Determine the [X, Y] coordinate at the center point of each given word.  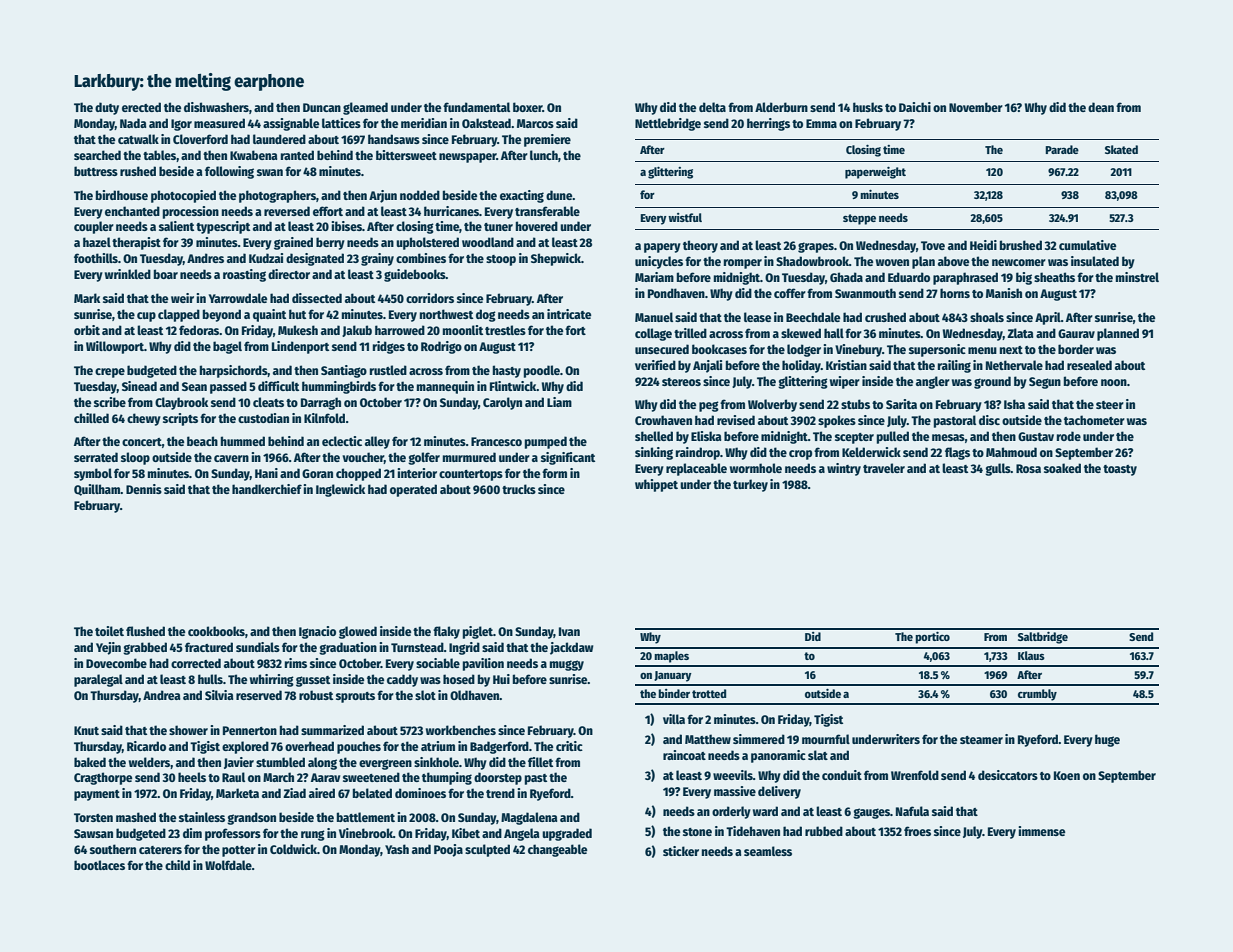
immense [1041, 831]
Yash [397, 849]
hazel [97, 242]
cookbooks [216, 631]
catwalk [138, 139]
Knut [86, 730]
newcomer [1019, 262]
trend [500, 793]
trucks [519, 489]
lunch [544, 155]
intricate [569, 314]
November [976, 107]
